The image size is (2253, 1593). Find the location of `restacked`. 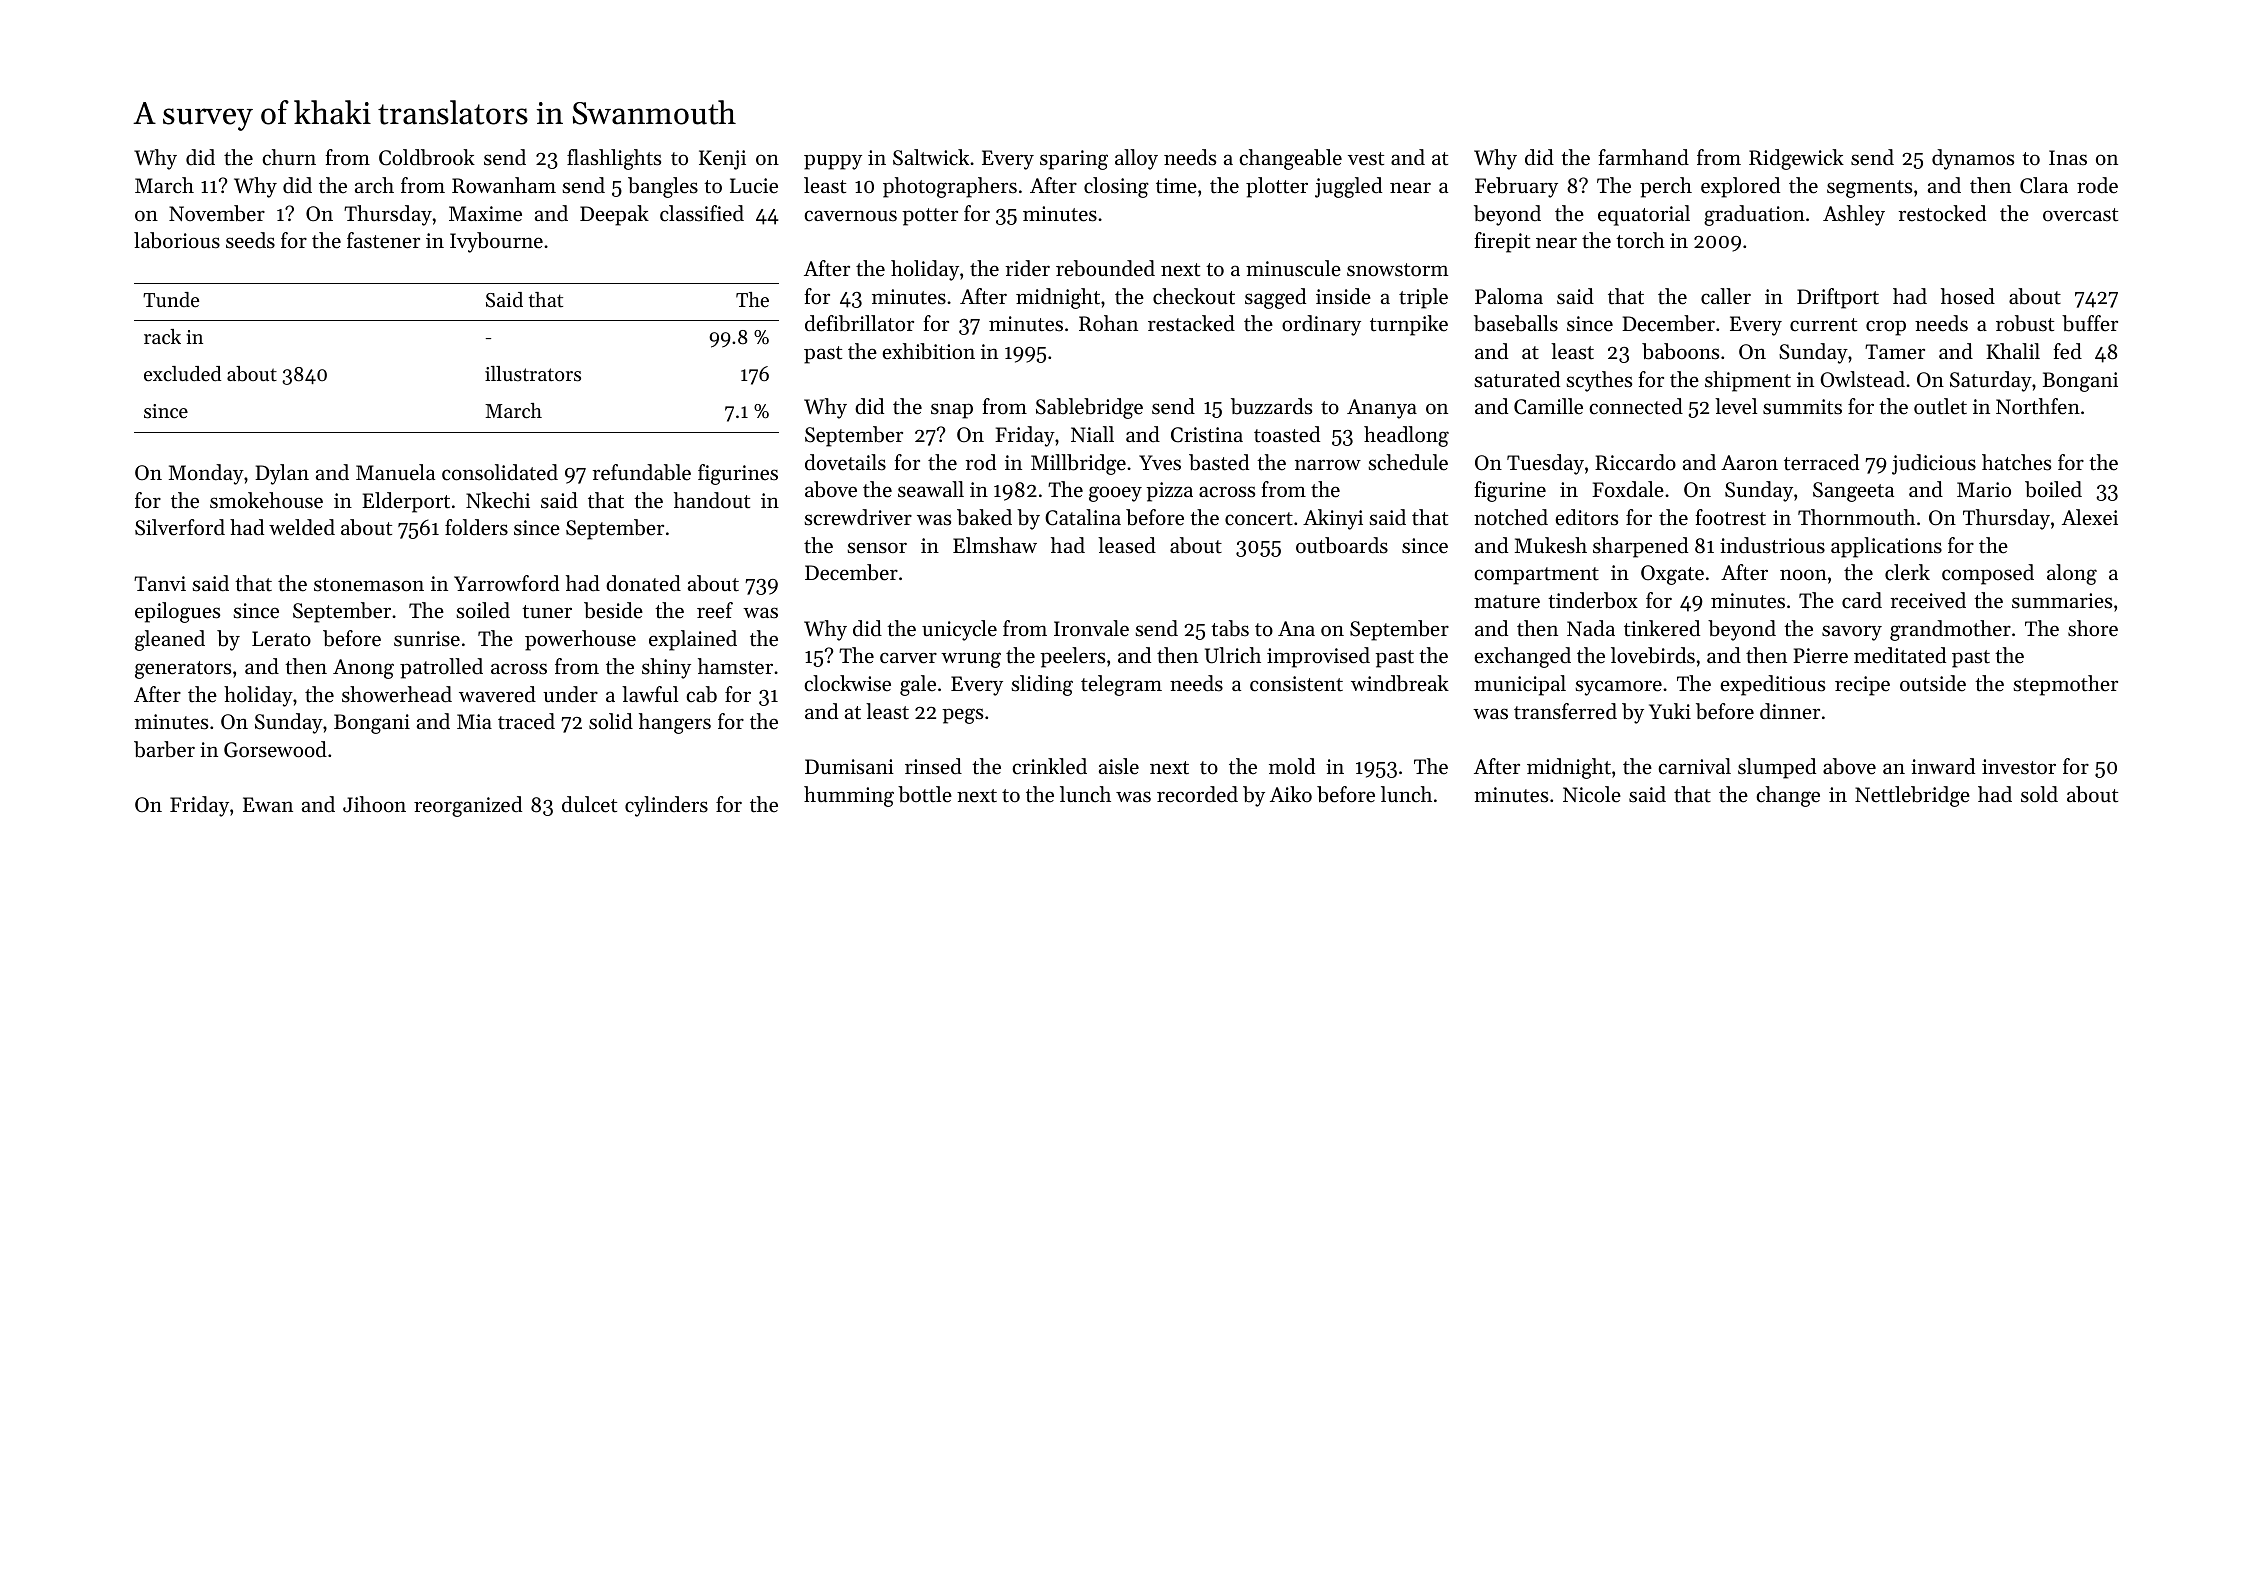

restacked is located at coordinates (1191, 323).
